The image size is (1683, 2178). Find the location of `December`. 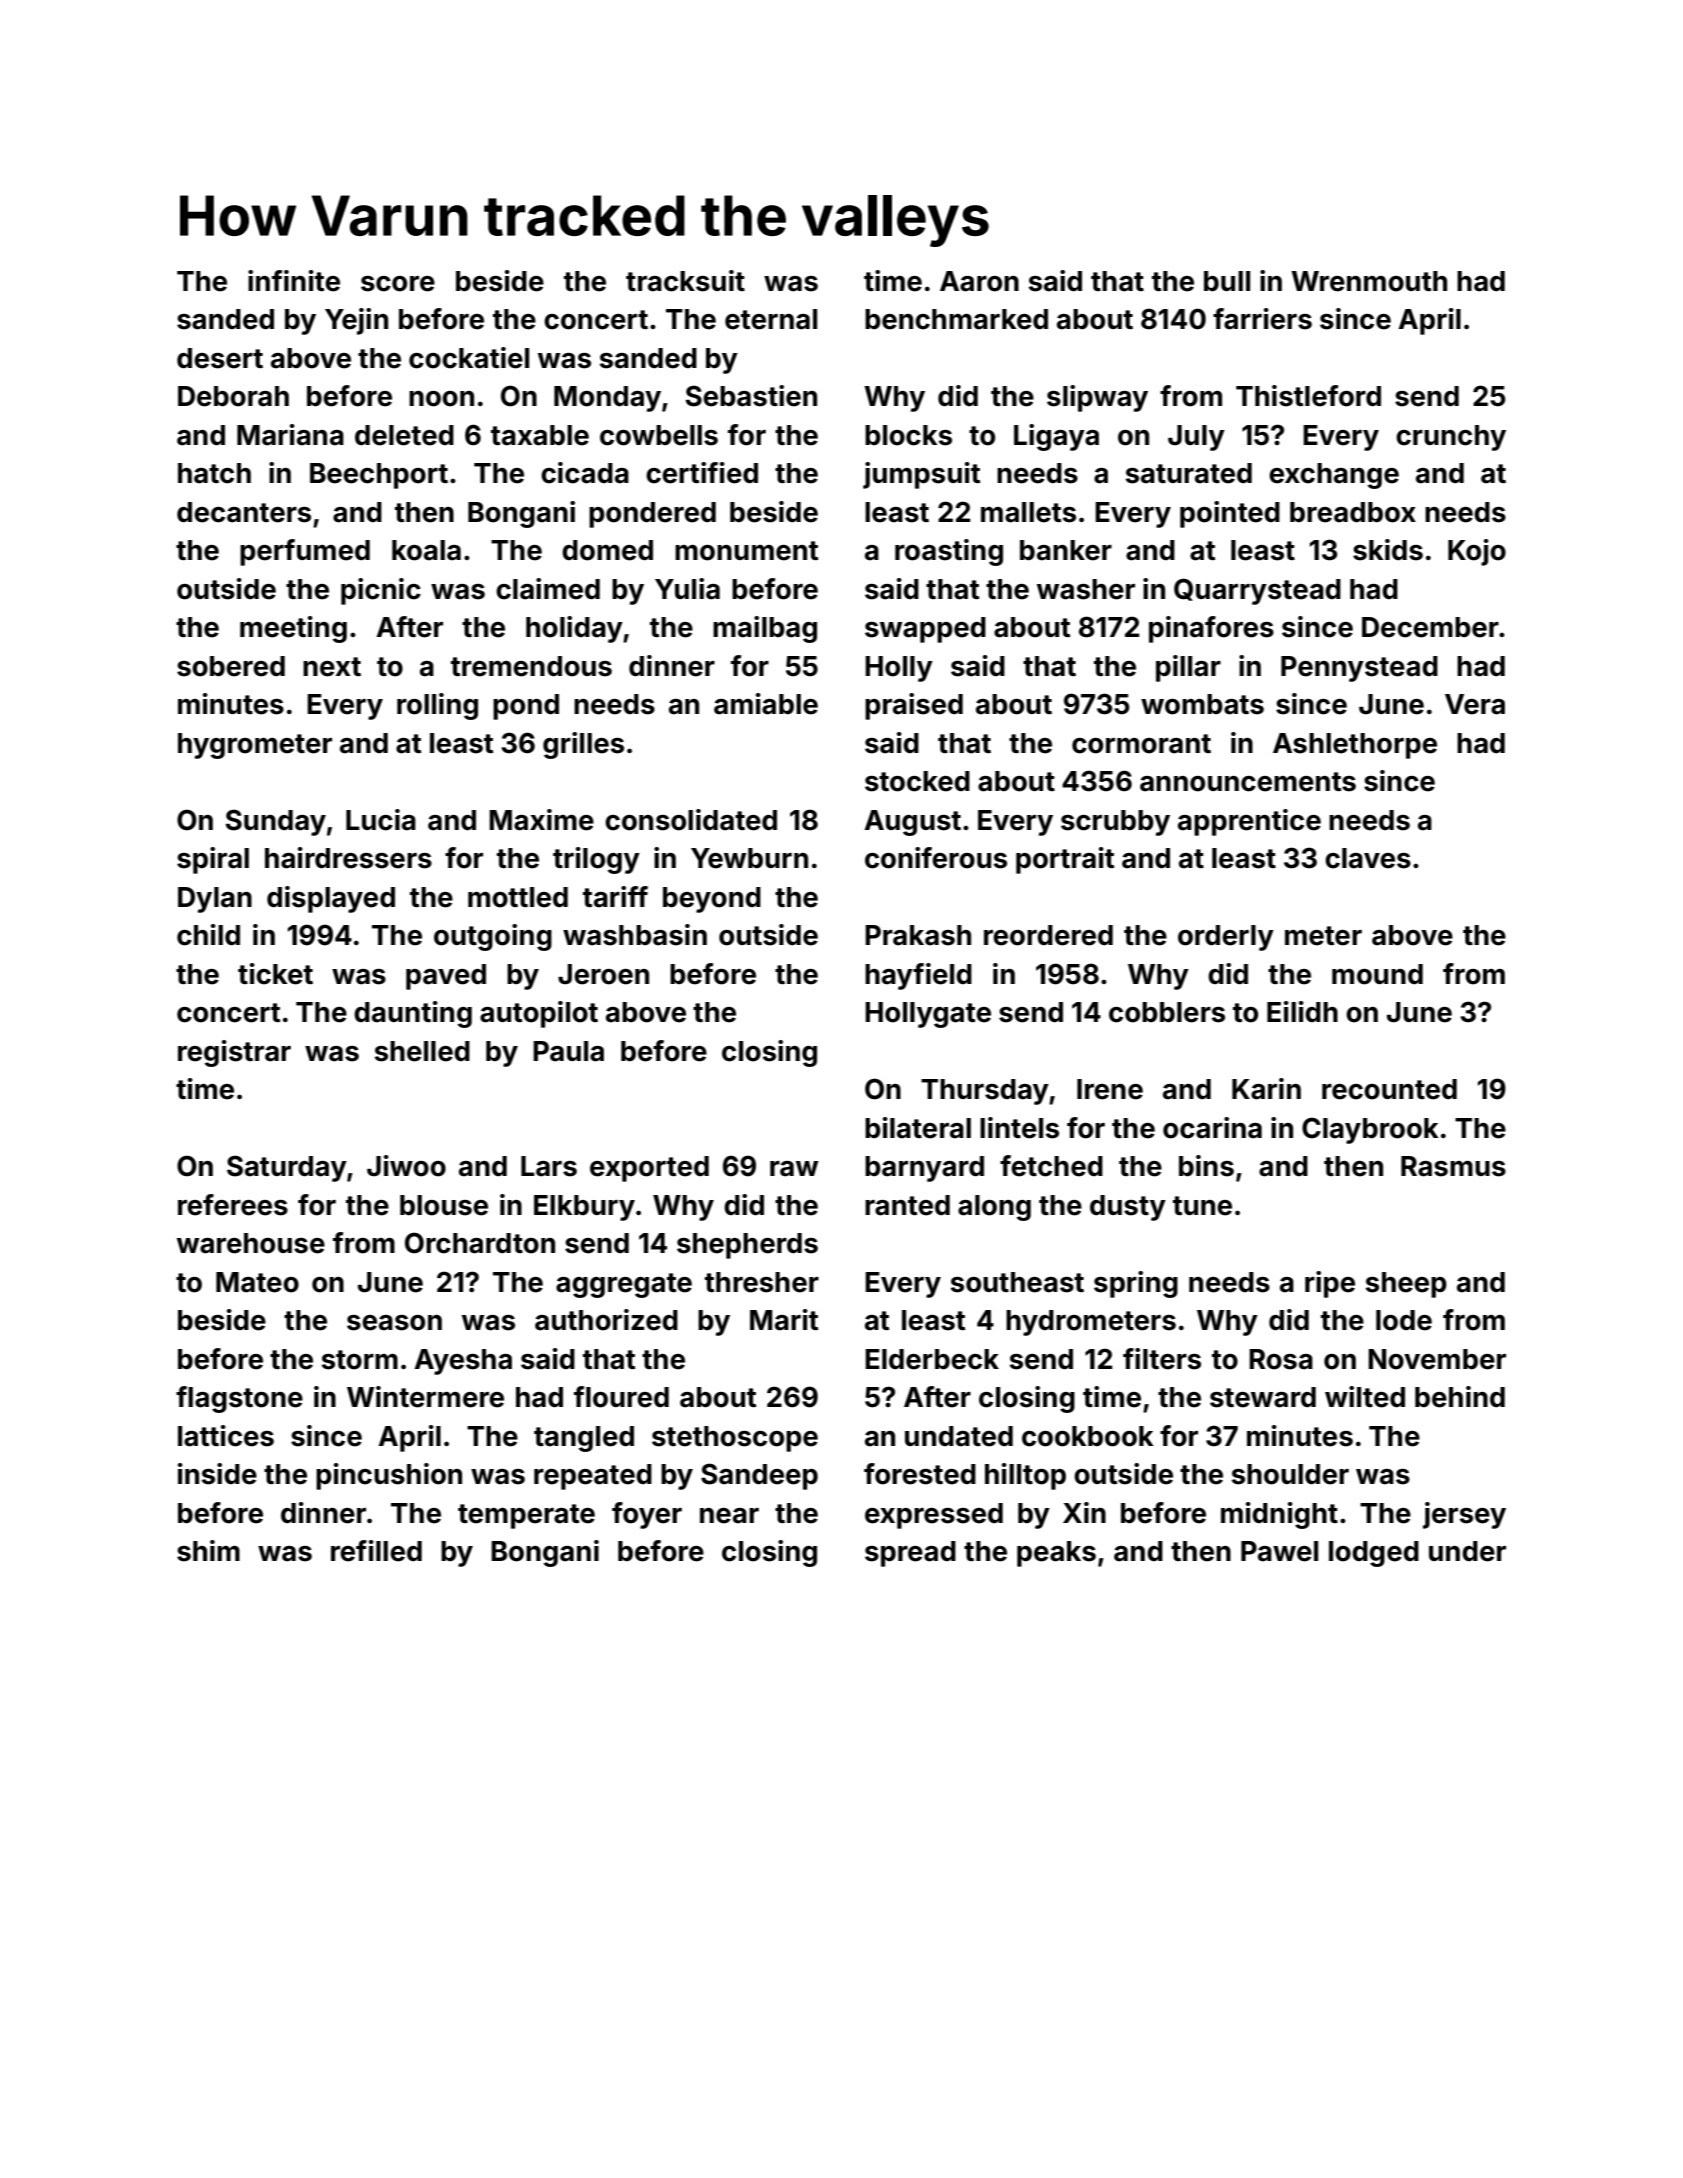

December is located at coordinates (1430, 627).
